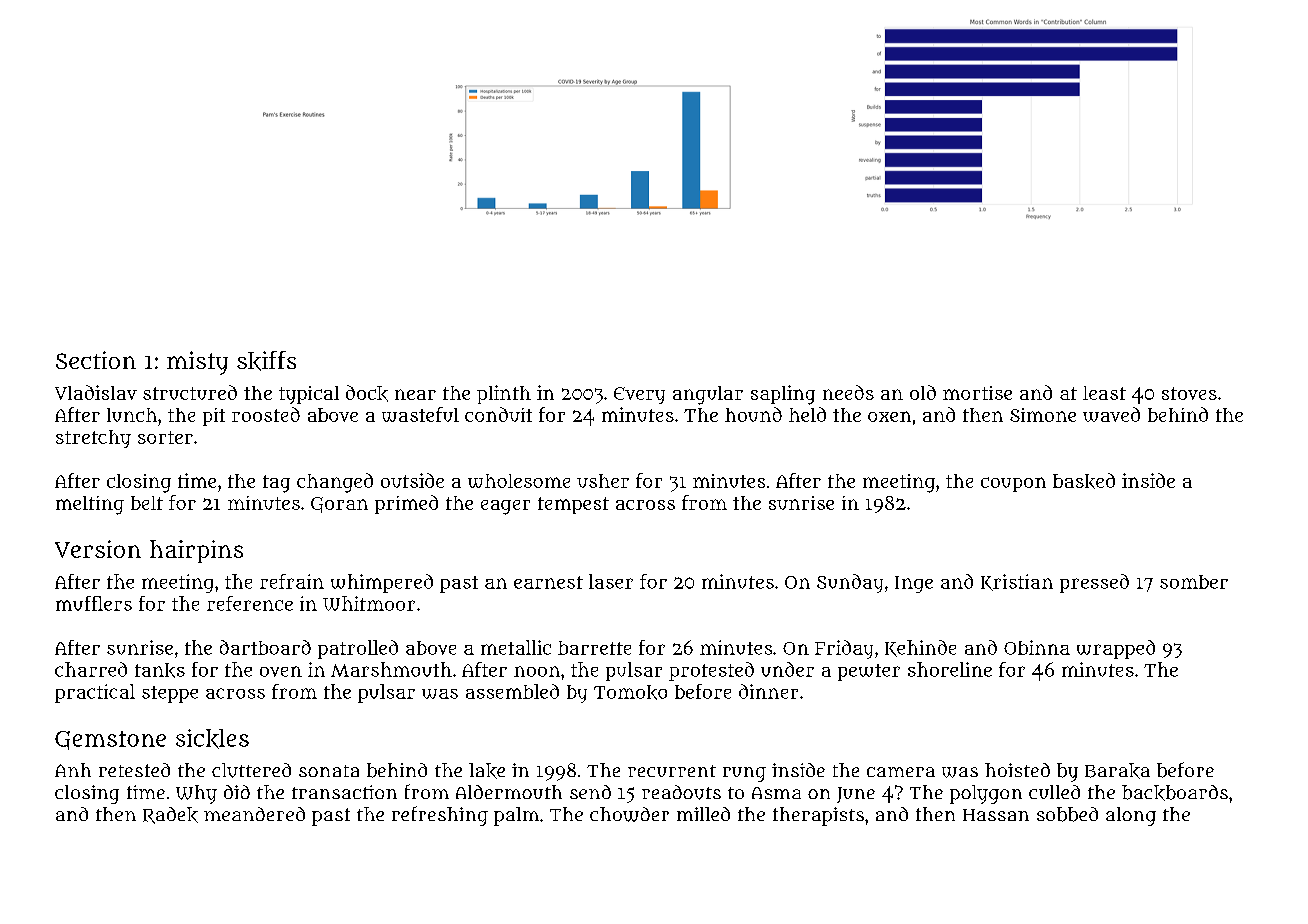  Describe the element at coordinates (848, 392) in the screenshot. I see `needs` at that location.
